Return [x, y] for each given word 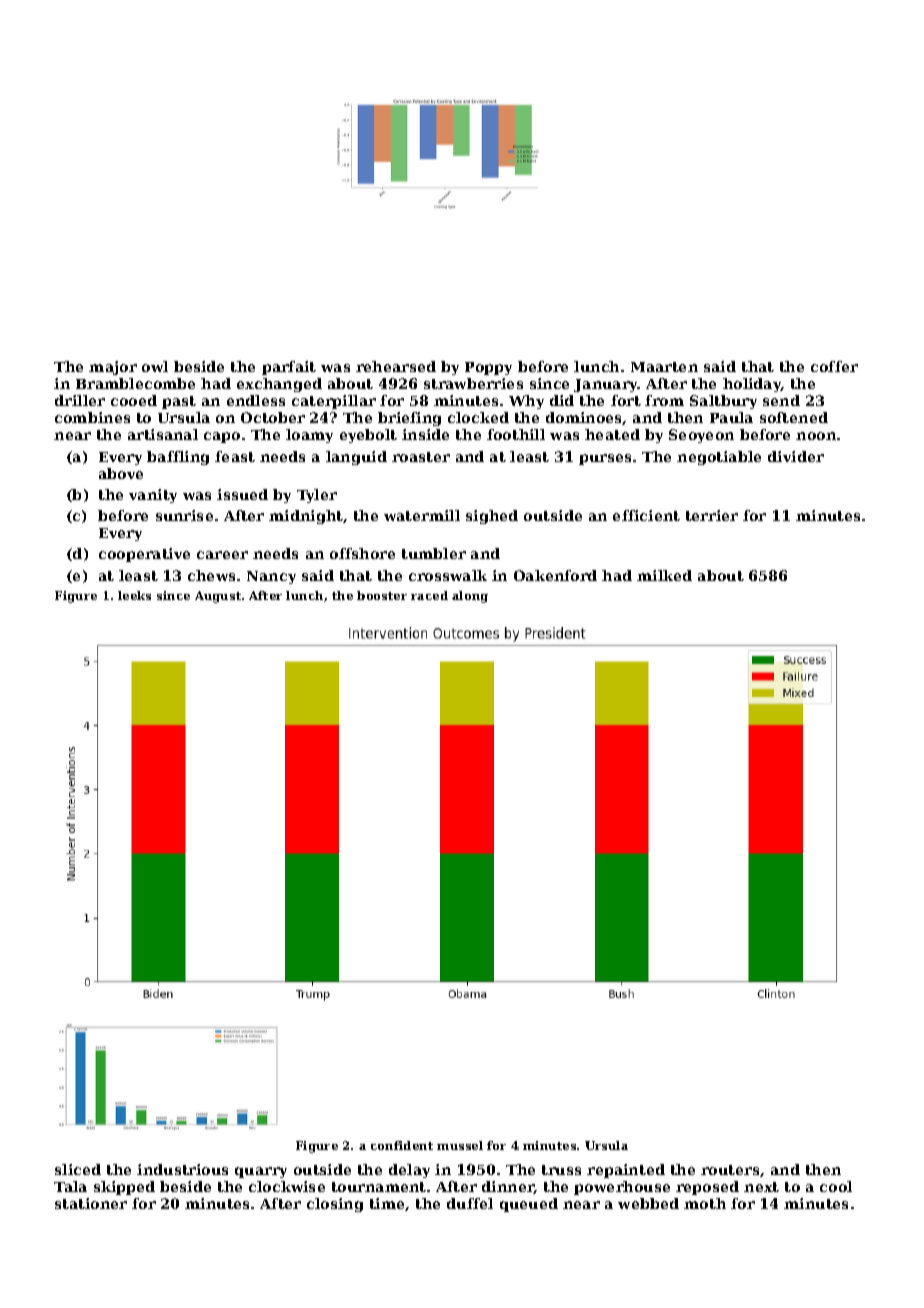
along [470, 597]
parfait [289, 368]
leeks [134, 595]
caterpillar [334, 402]
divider [796, 456]
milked [664, 575]
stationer [91, 1203]
